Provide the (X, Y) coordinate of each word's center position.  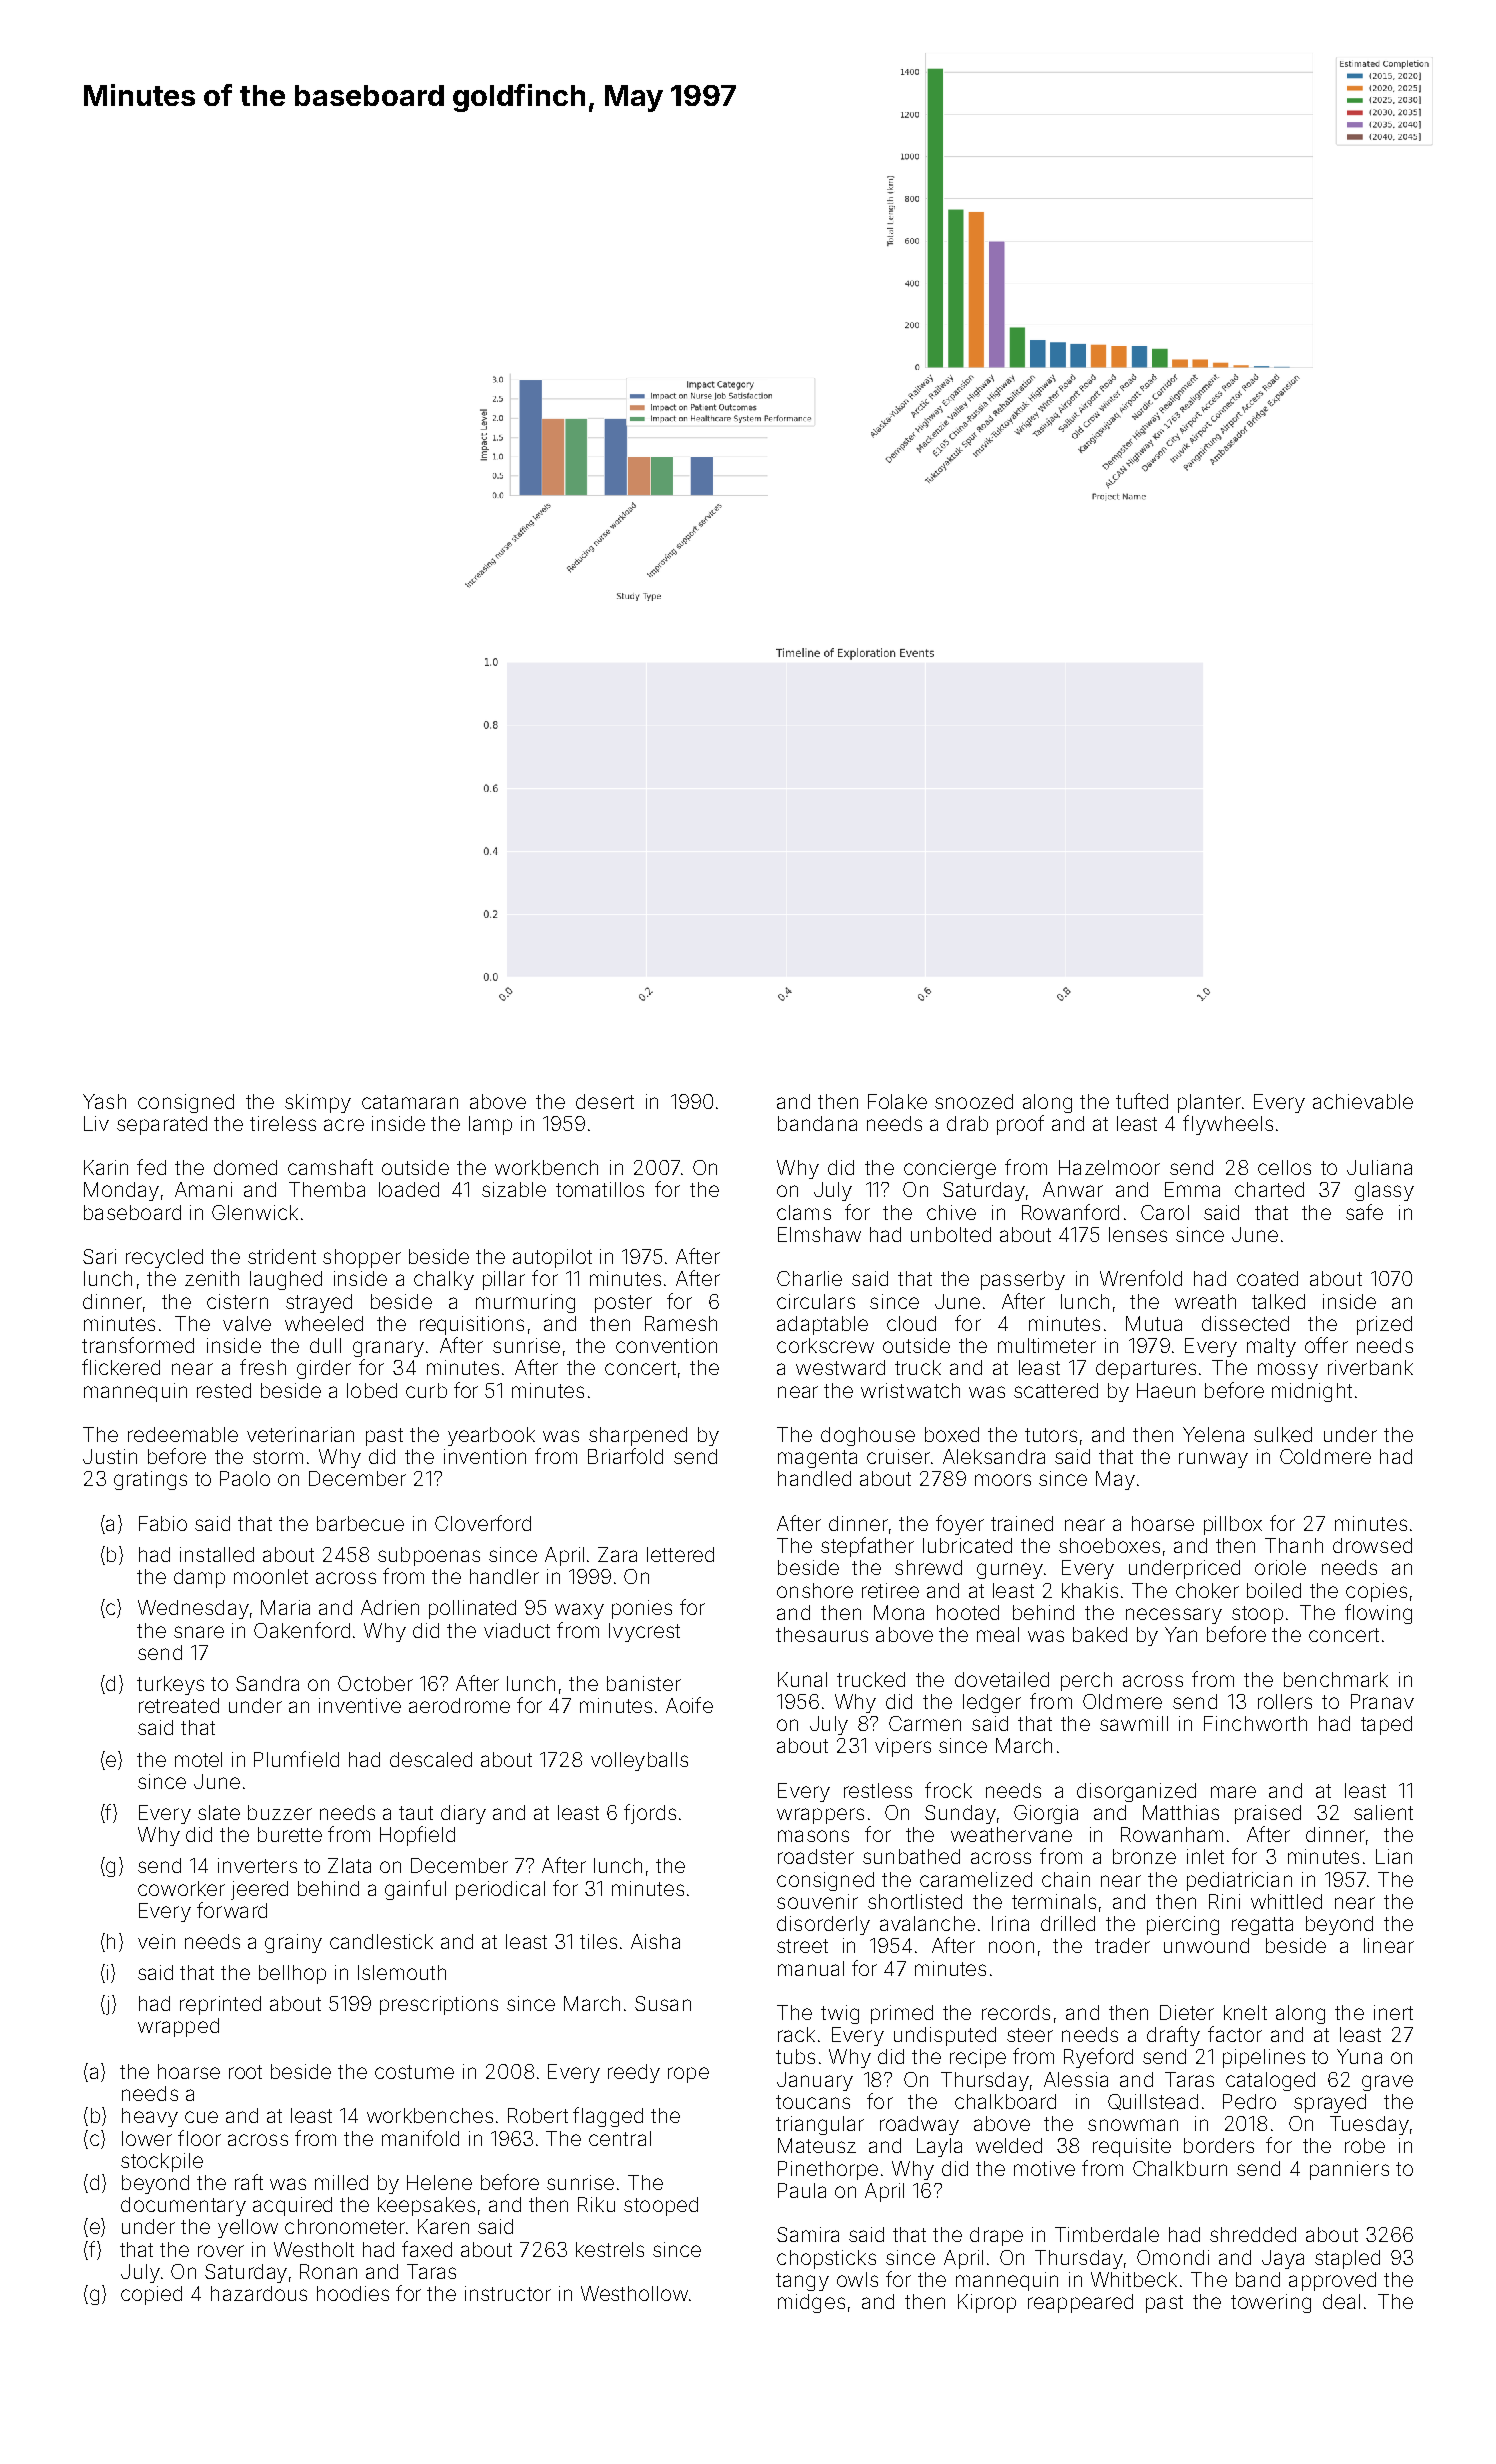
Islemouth (402, 1972)
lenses (1138, 1234)
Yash (104, 1101)
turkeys (170, 1685)
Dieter (1187, 2012)
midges (811, 2303)
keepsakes (426, 2206)
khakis (1090, 1590)
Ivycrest (644, 1632)
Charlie (809, 1278)
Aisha (655, 1941)
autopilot (552, 1258)
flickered (121, 1367)
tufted (1142, 1101)
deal (1341, 2301)
